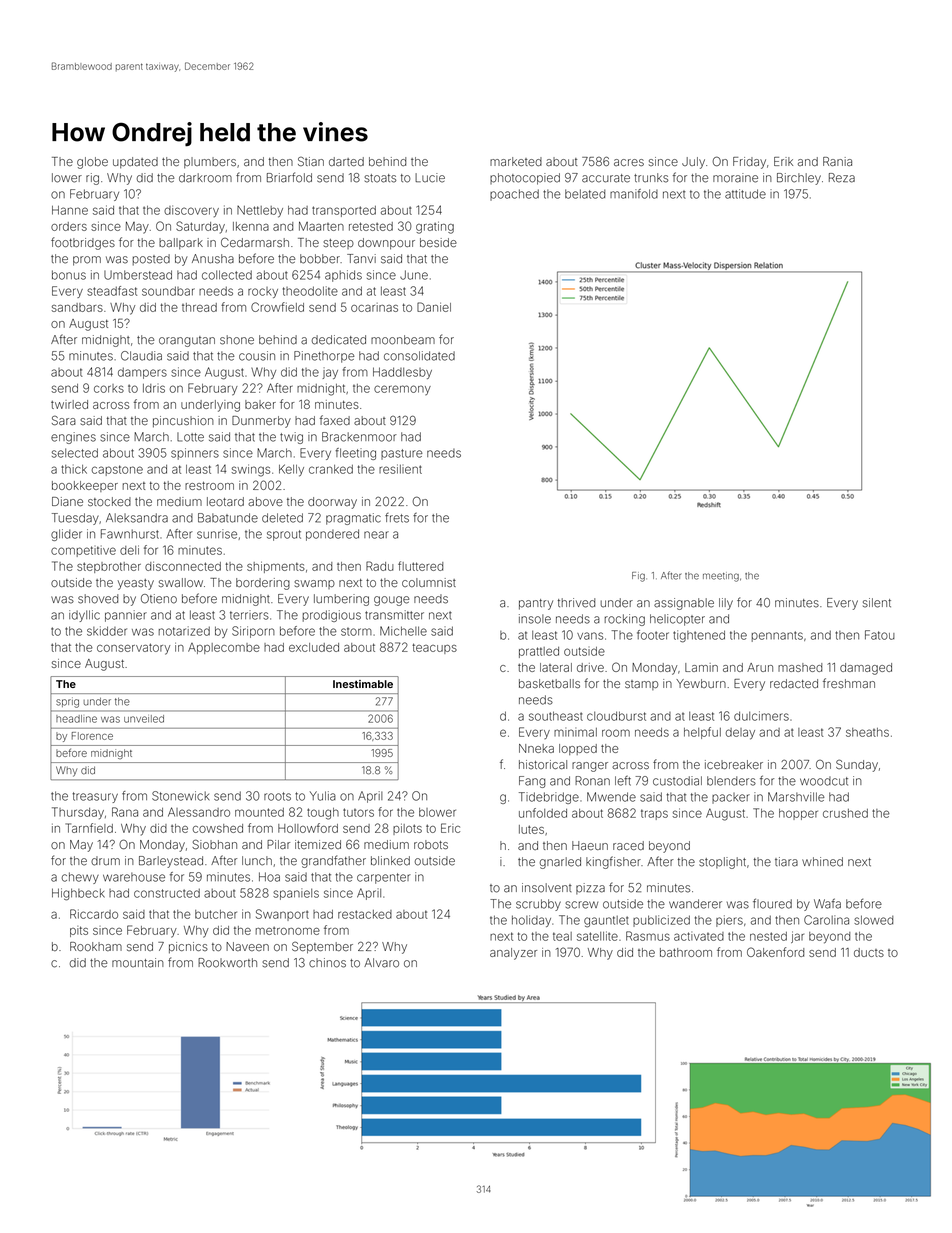 The image size is (952, 1233). I want to click on idyllic, so click(84, 616).
